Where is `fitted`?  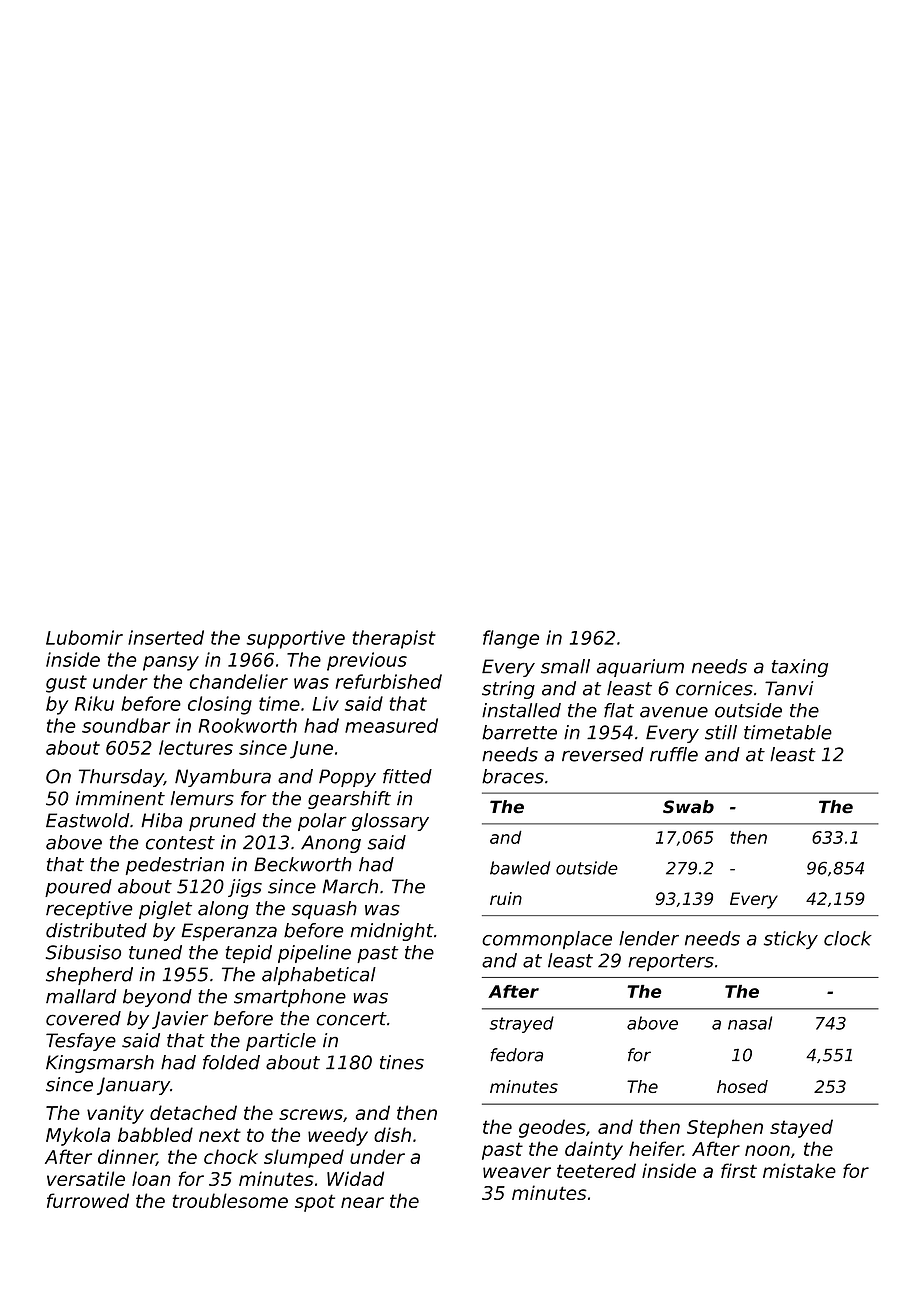
fitted is located at coordinates (407, 776).
